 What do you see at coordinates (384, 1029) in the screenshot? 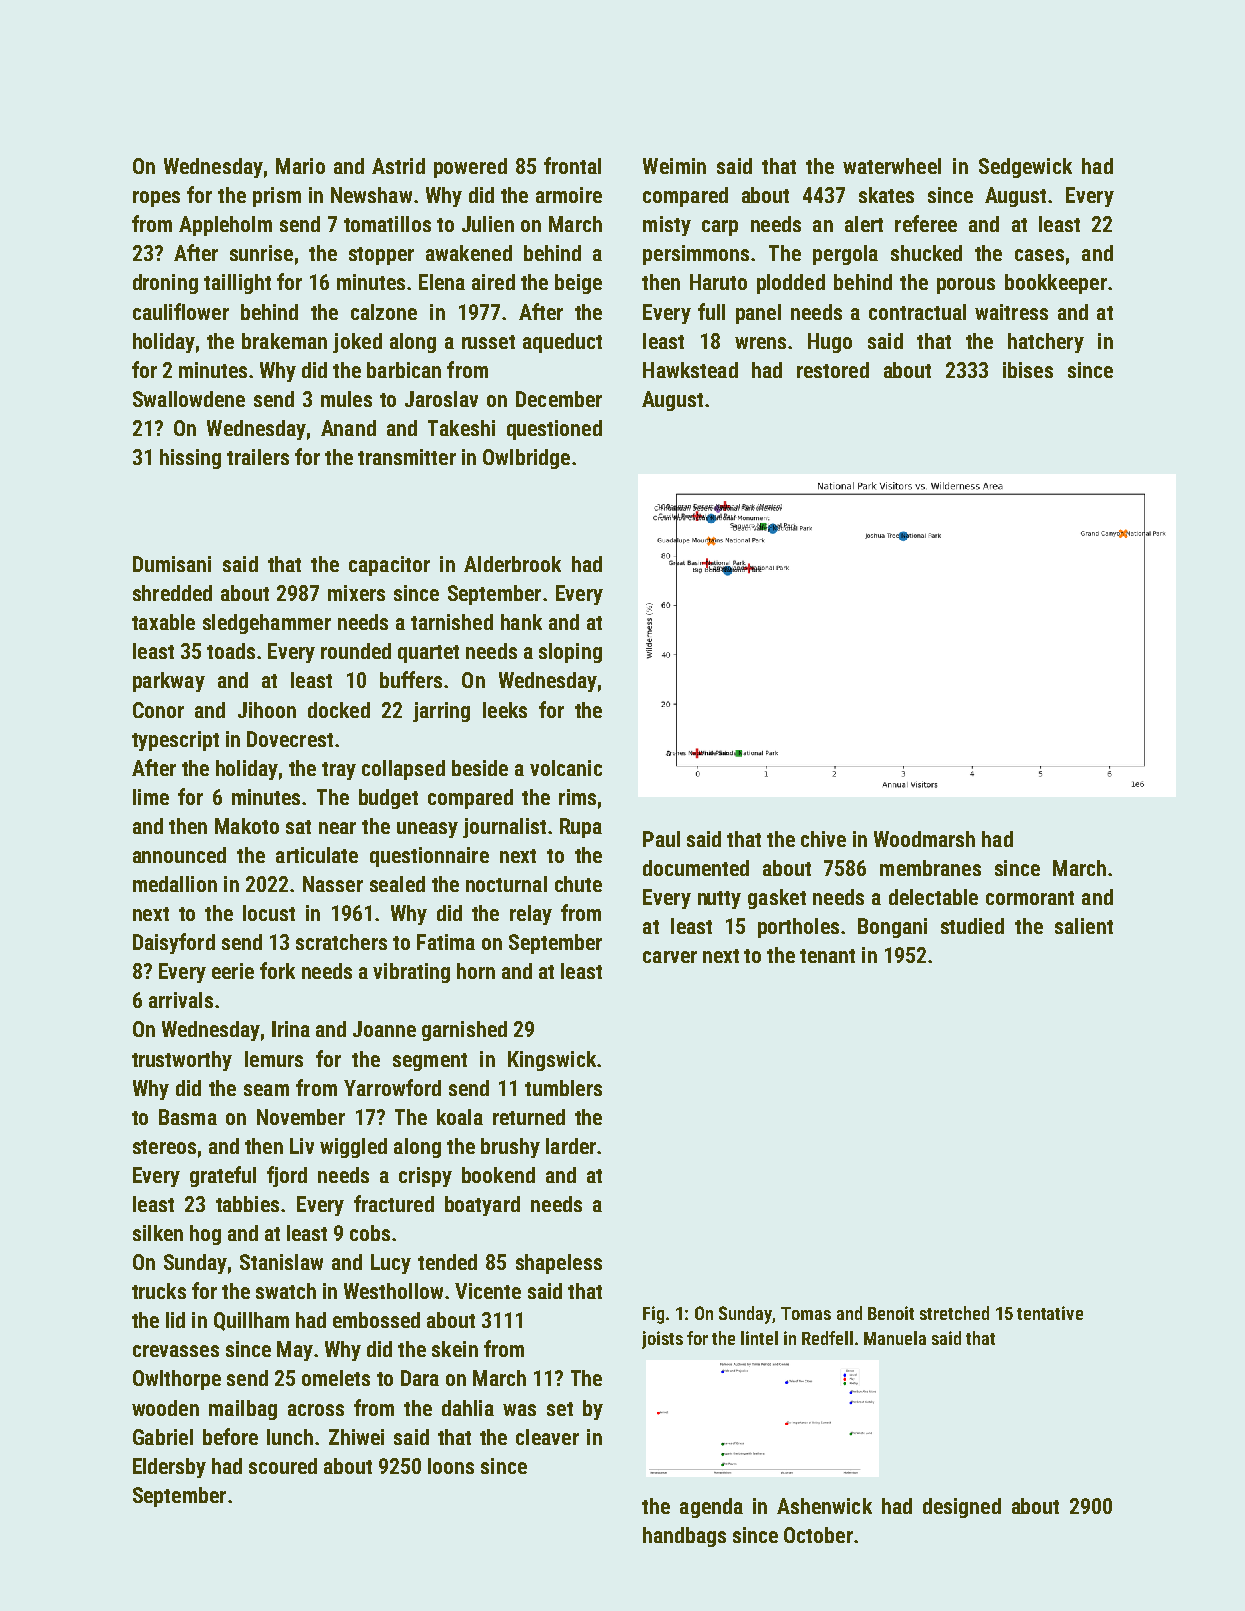
I see `Joanne` at bounding box center [384, 1029].
